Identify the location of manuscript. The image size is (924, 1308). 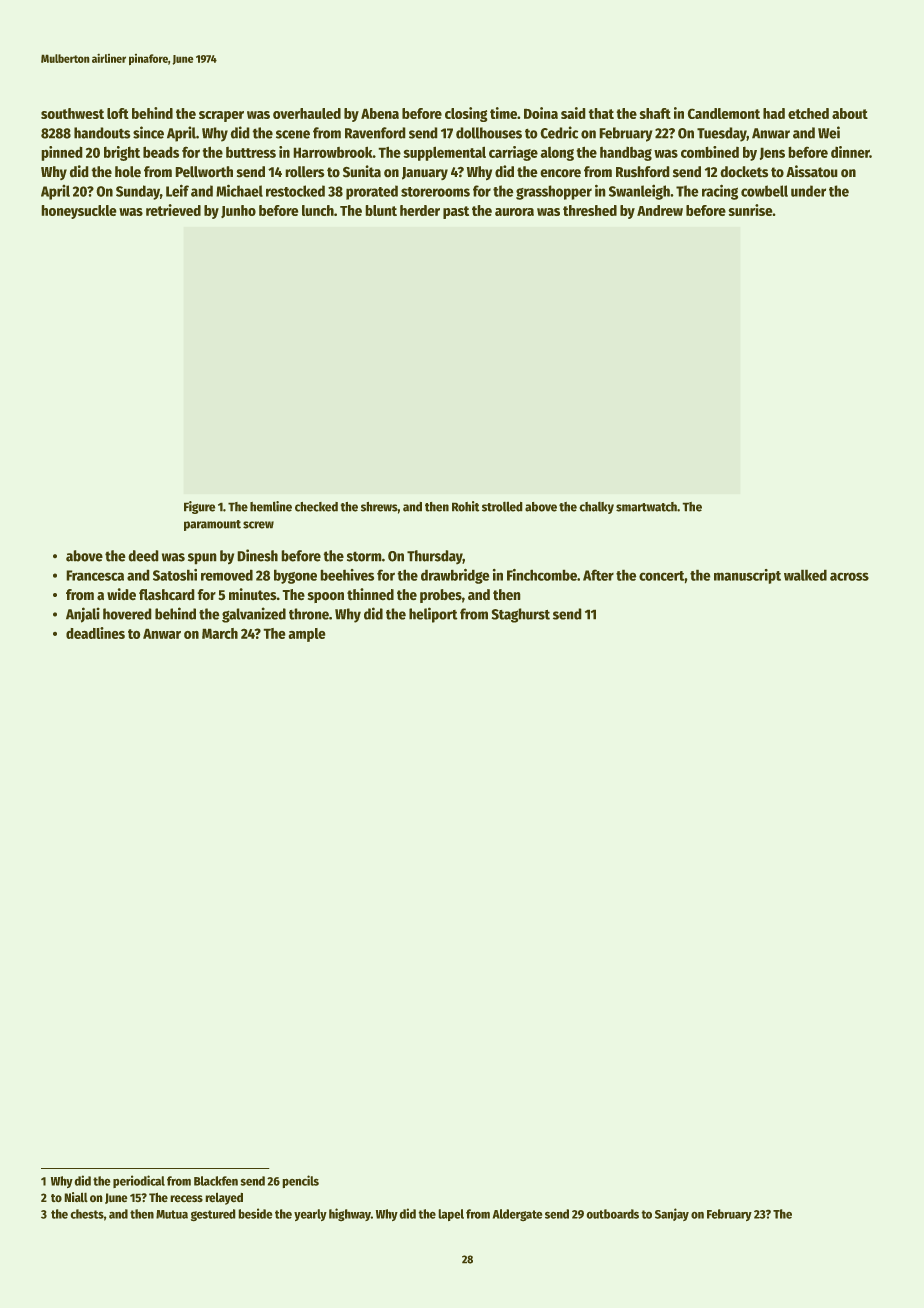
(747, 576).
